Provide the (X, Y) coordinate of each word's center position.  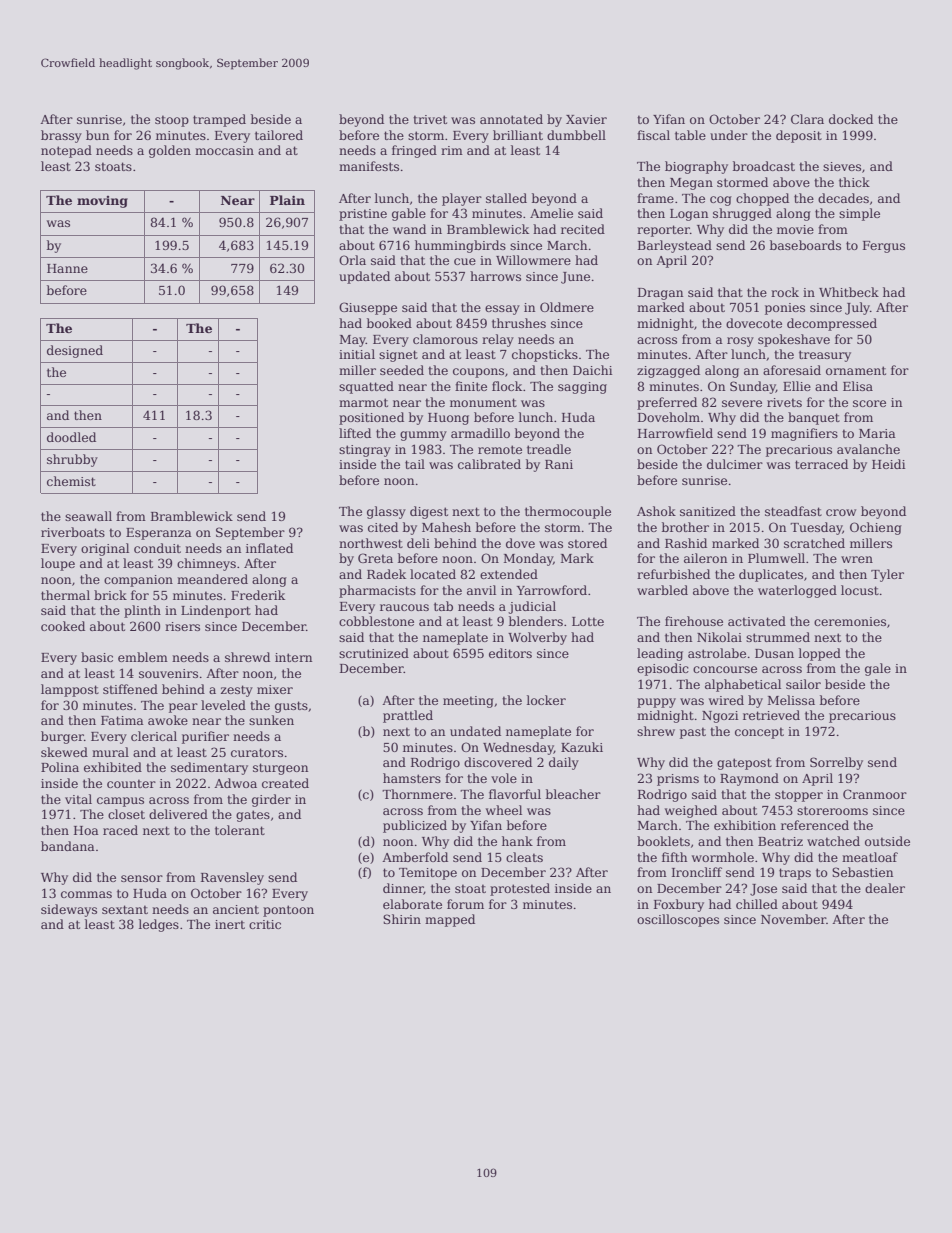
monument (483, 402)
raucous (404, 607)
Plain (287, 200)
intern (293, 657)
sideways (69, 910)
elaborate (412, 904)
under (729, 135)
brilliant (518, 135)
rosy (740, 342)
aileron (705, 558)
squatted (366, 387)
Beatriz (780, 841)
